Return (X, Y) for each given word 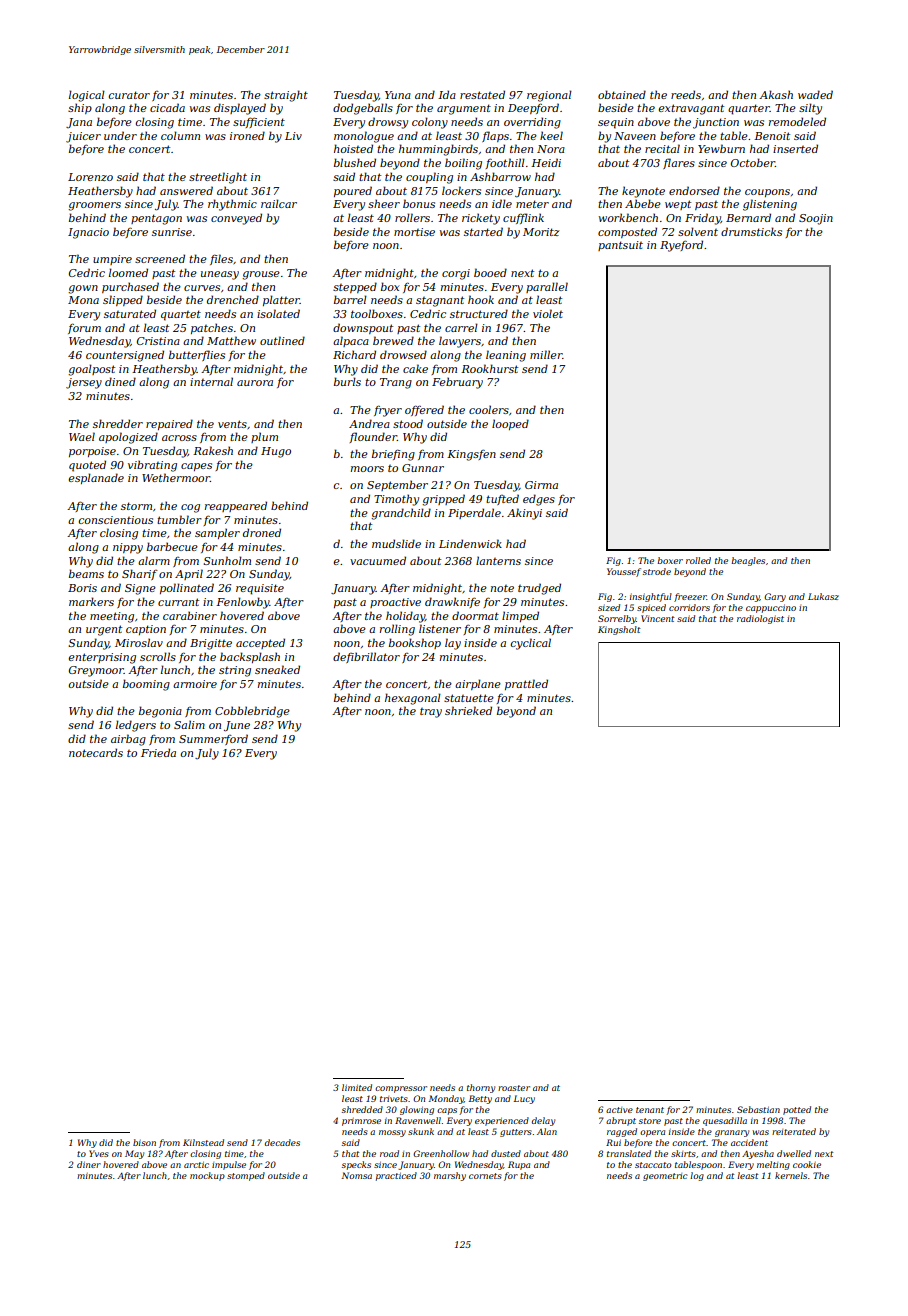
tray (431, 713)
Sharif (140, 574)
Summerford (213, 739)
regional (549, 96)
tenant (650, 1110)
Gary (775, 597)
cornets (485, 1176)
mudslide (396, 543)
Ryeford (681, 246)
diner (89, 1164)
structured (479, 313)
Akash (776, 94)
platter (281, 300)
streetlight (218, 178)
